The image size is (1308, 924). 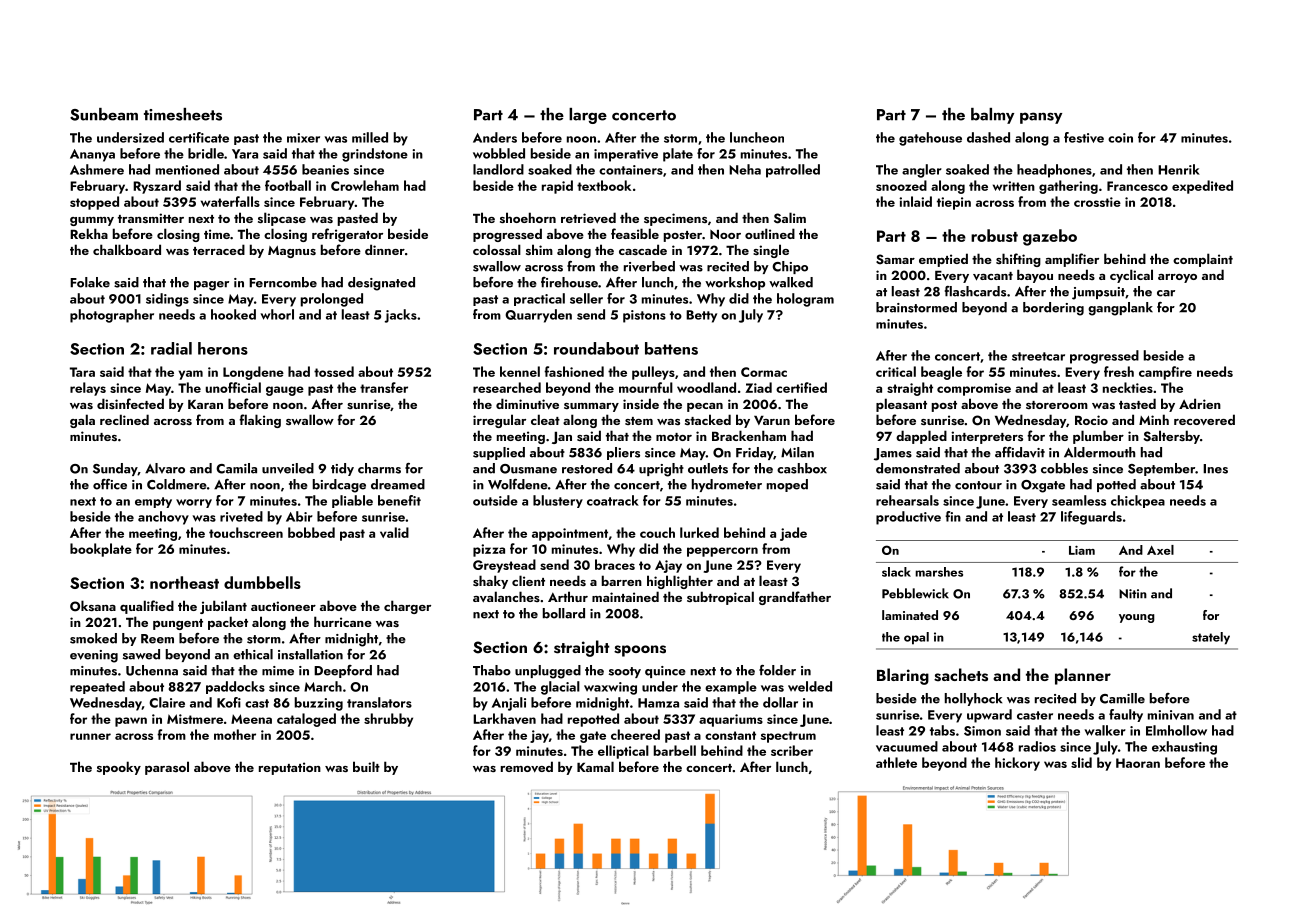 I want to click on pleasant, so click(x=901, y=405).
